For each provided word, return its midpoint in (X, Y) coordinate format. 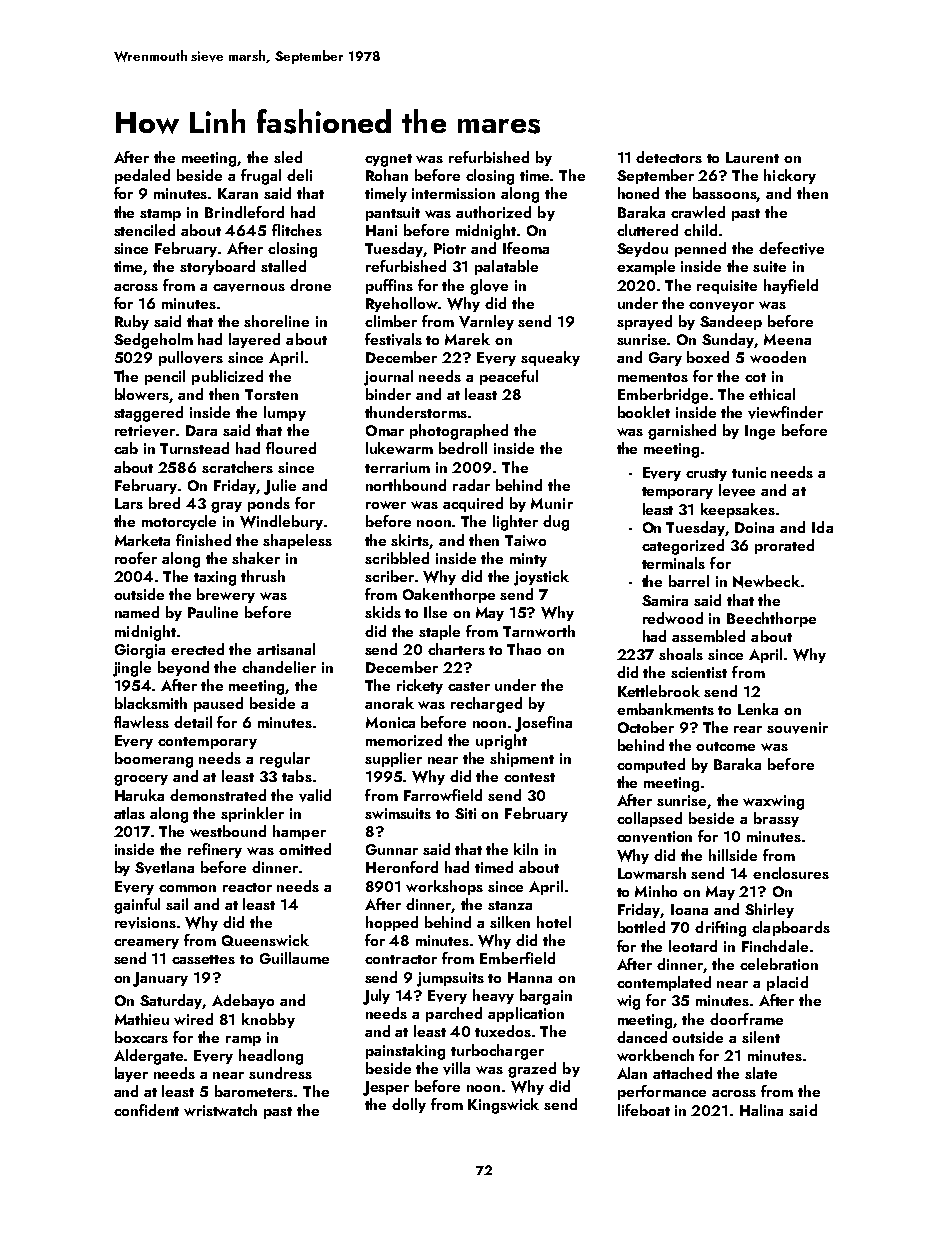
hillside (733, 855)
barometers (255, 1091)
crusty (706, 475)
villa (456, 1068)
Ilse (435, 612)
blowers (142, 395)
